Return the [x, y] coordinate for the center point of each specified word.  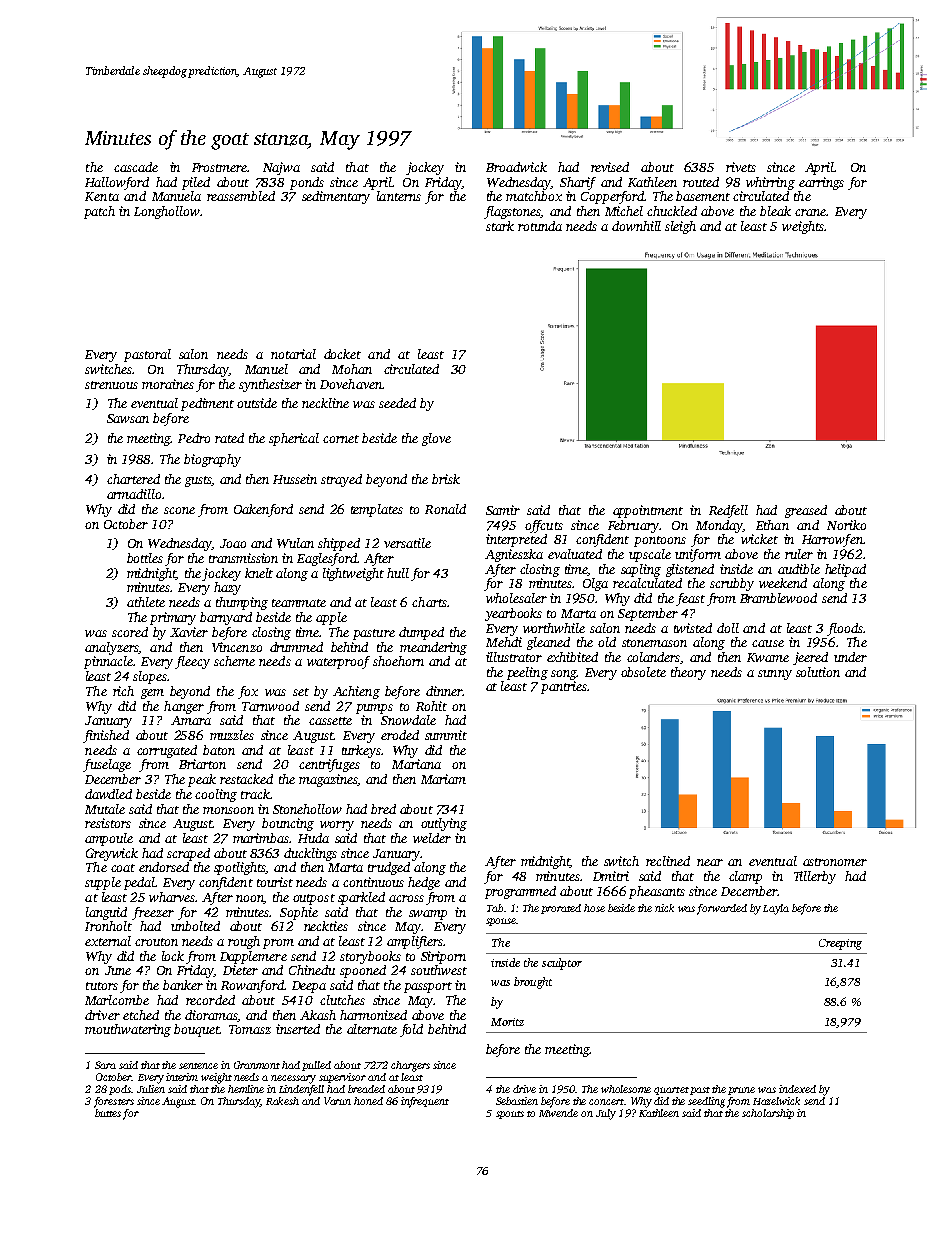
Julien [151, 1089]
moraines [168, 384]
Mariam [443, 779]
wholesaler [516, 598]
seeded [397, 403]
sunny [775, 675]
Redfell [728, 511]
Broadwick [516, 167]
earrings [821, 183]
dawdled [108, 794]
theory [688, 673]
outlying [444, 824]
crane [810, 212]
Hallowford [117, 183]
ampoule [109, 839]
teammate [299, 603]
